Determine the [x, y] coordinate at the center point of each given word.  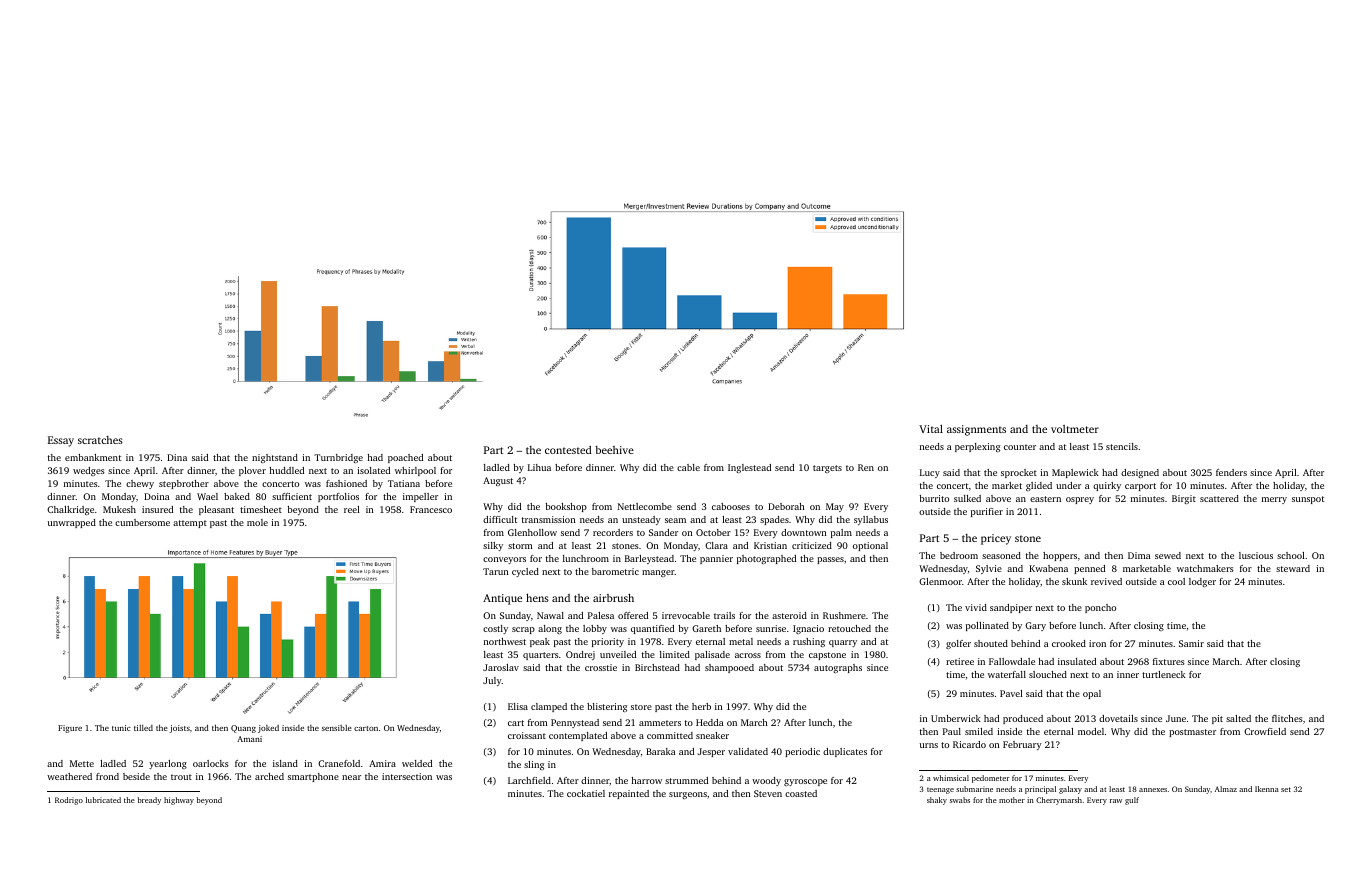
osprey [1080, 500]
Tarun [495, 571]
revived [1106, 581]
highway [179, 801]
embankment [93, 457]
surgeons [688, 795]
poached [405, 458]
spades [774, 520]
